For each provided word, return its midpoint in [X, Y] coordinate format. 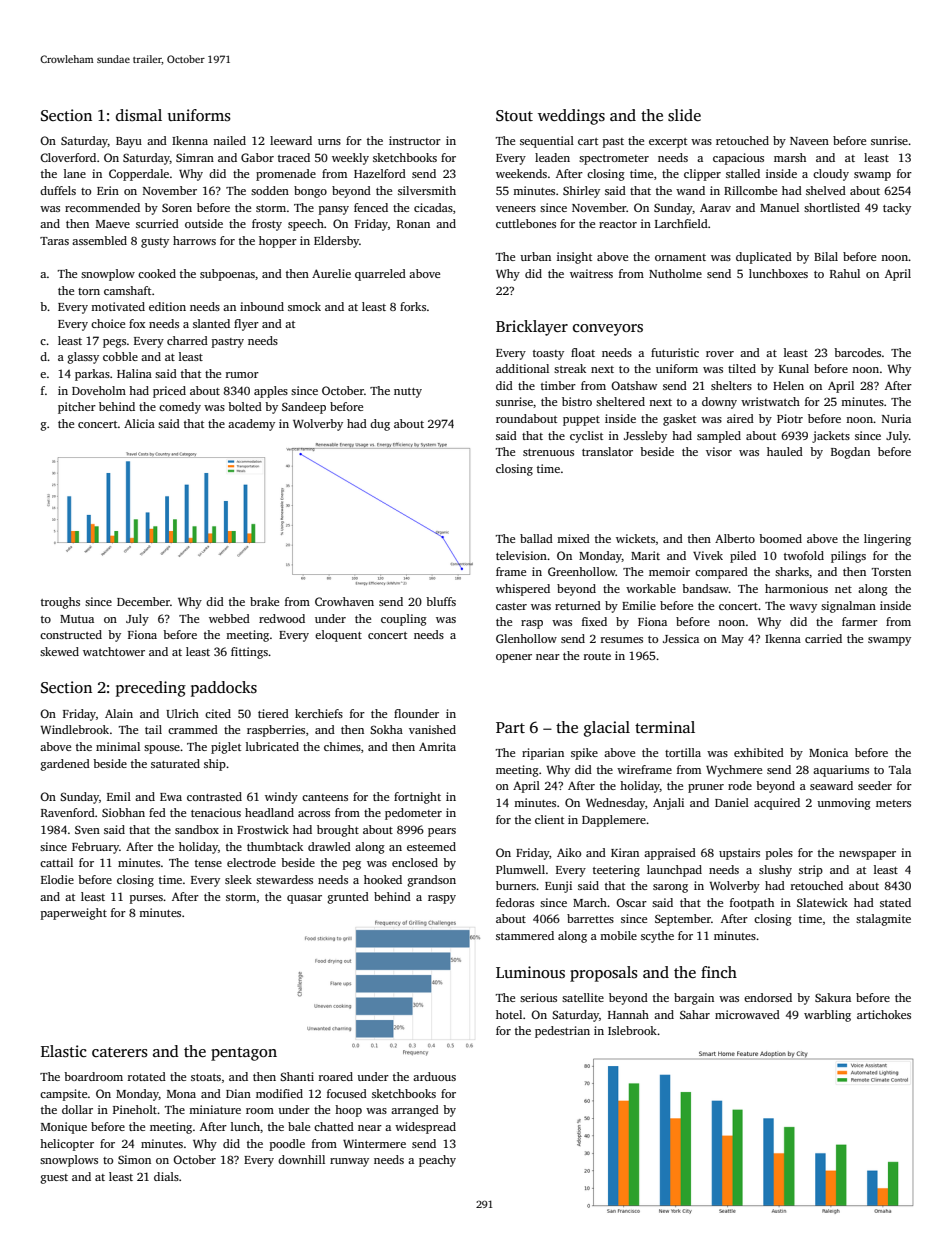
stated [895, 902]
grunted [348, 898]
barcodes [857, 352]
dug [380, 425]
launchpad [674, 871]
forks [413, 306]
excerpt [668, 143]
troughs [60, 603]
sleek [238, 879]
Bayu [129, 142]
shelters [731, 385]
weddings [571, 117]
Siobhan [123, 812]
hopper [278, 242]
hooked [383, 879]
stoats [206, 1077]
